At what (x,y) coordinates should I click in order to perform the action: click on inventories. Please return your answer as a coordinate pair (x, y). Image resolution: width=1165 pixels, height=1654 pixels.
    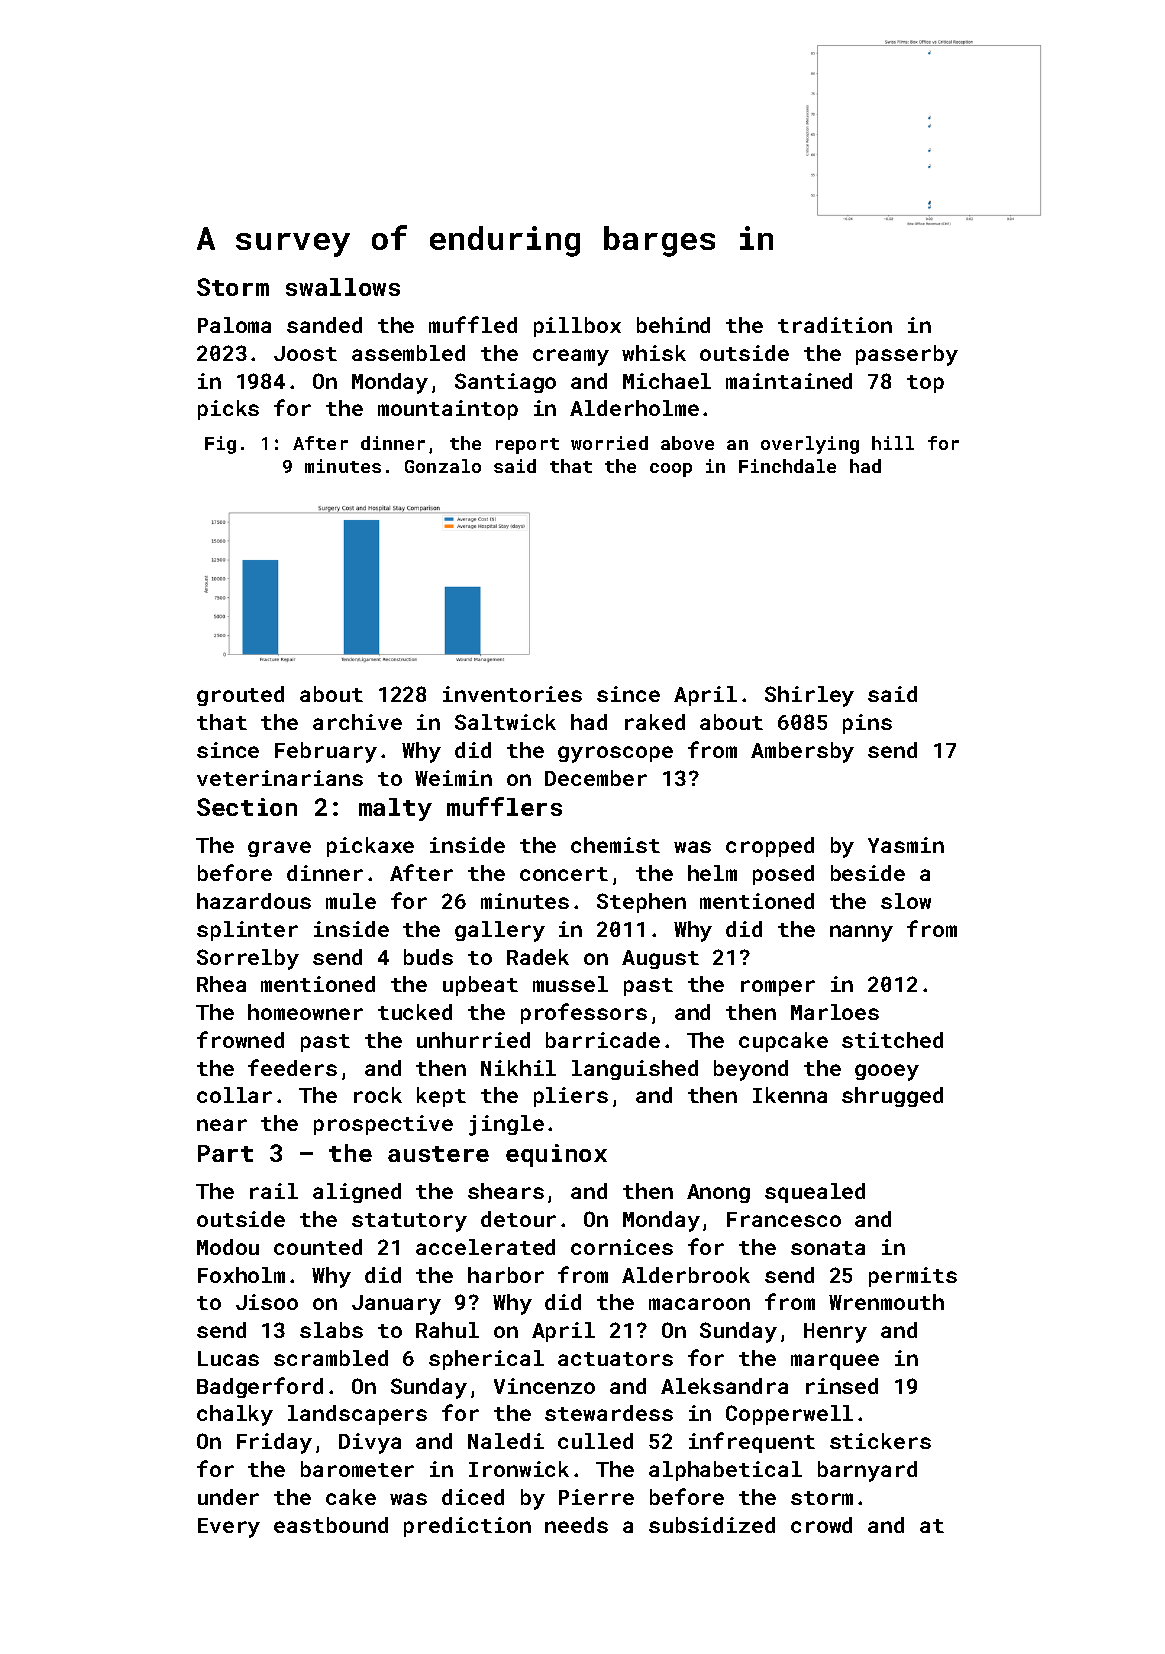
    Looking at the image, I should click on (512, 694).
